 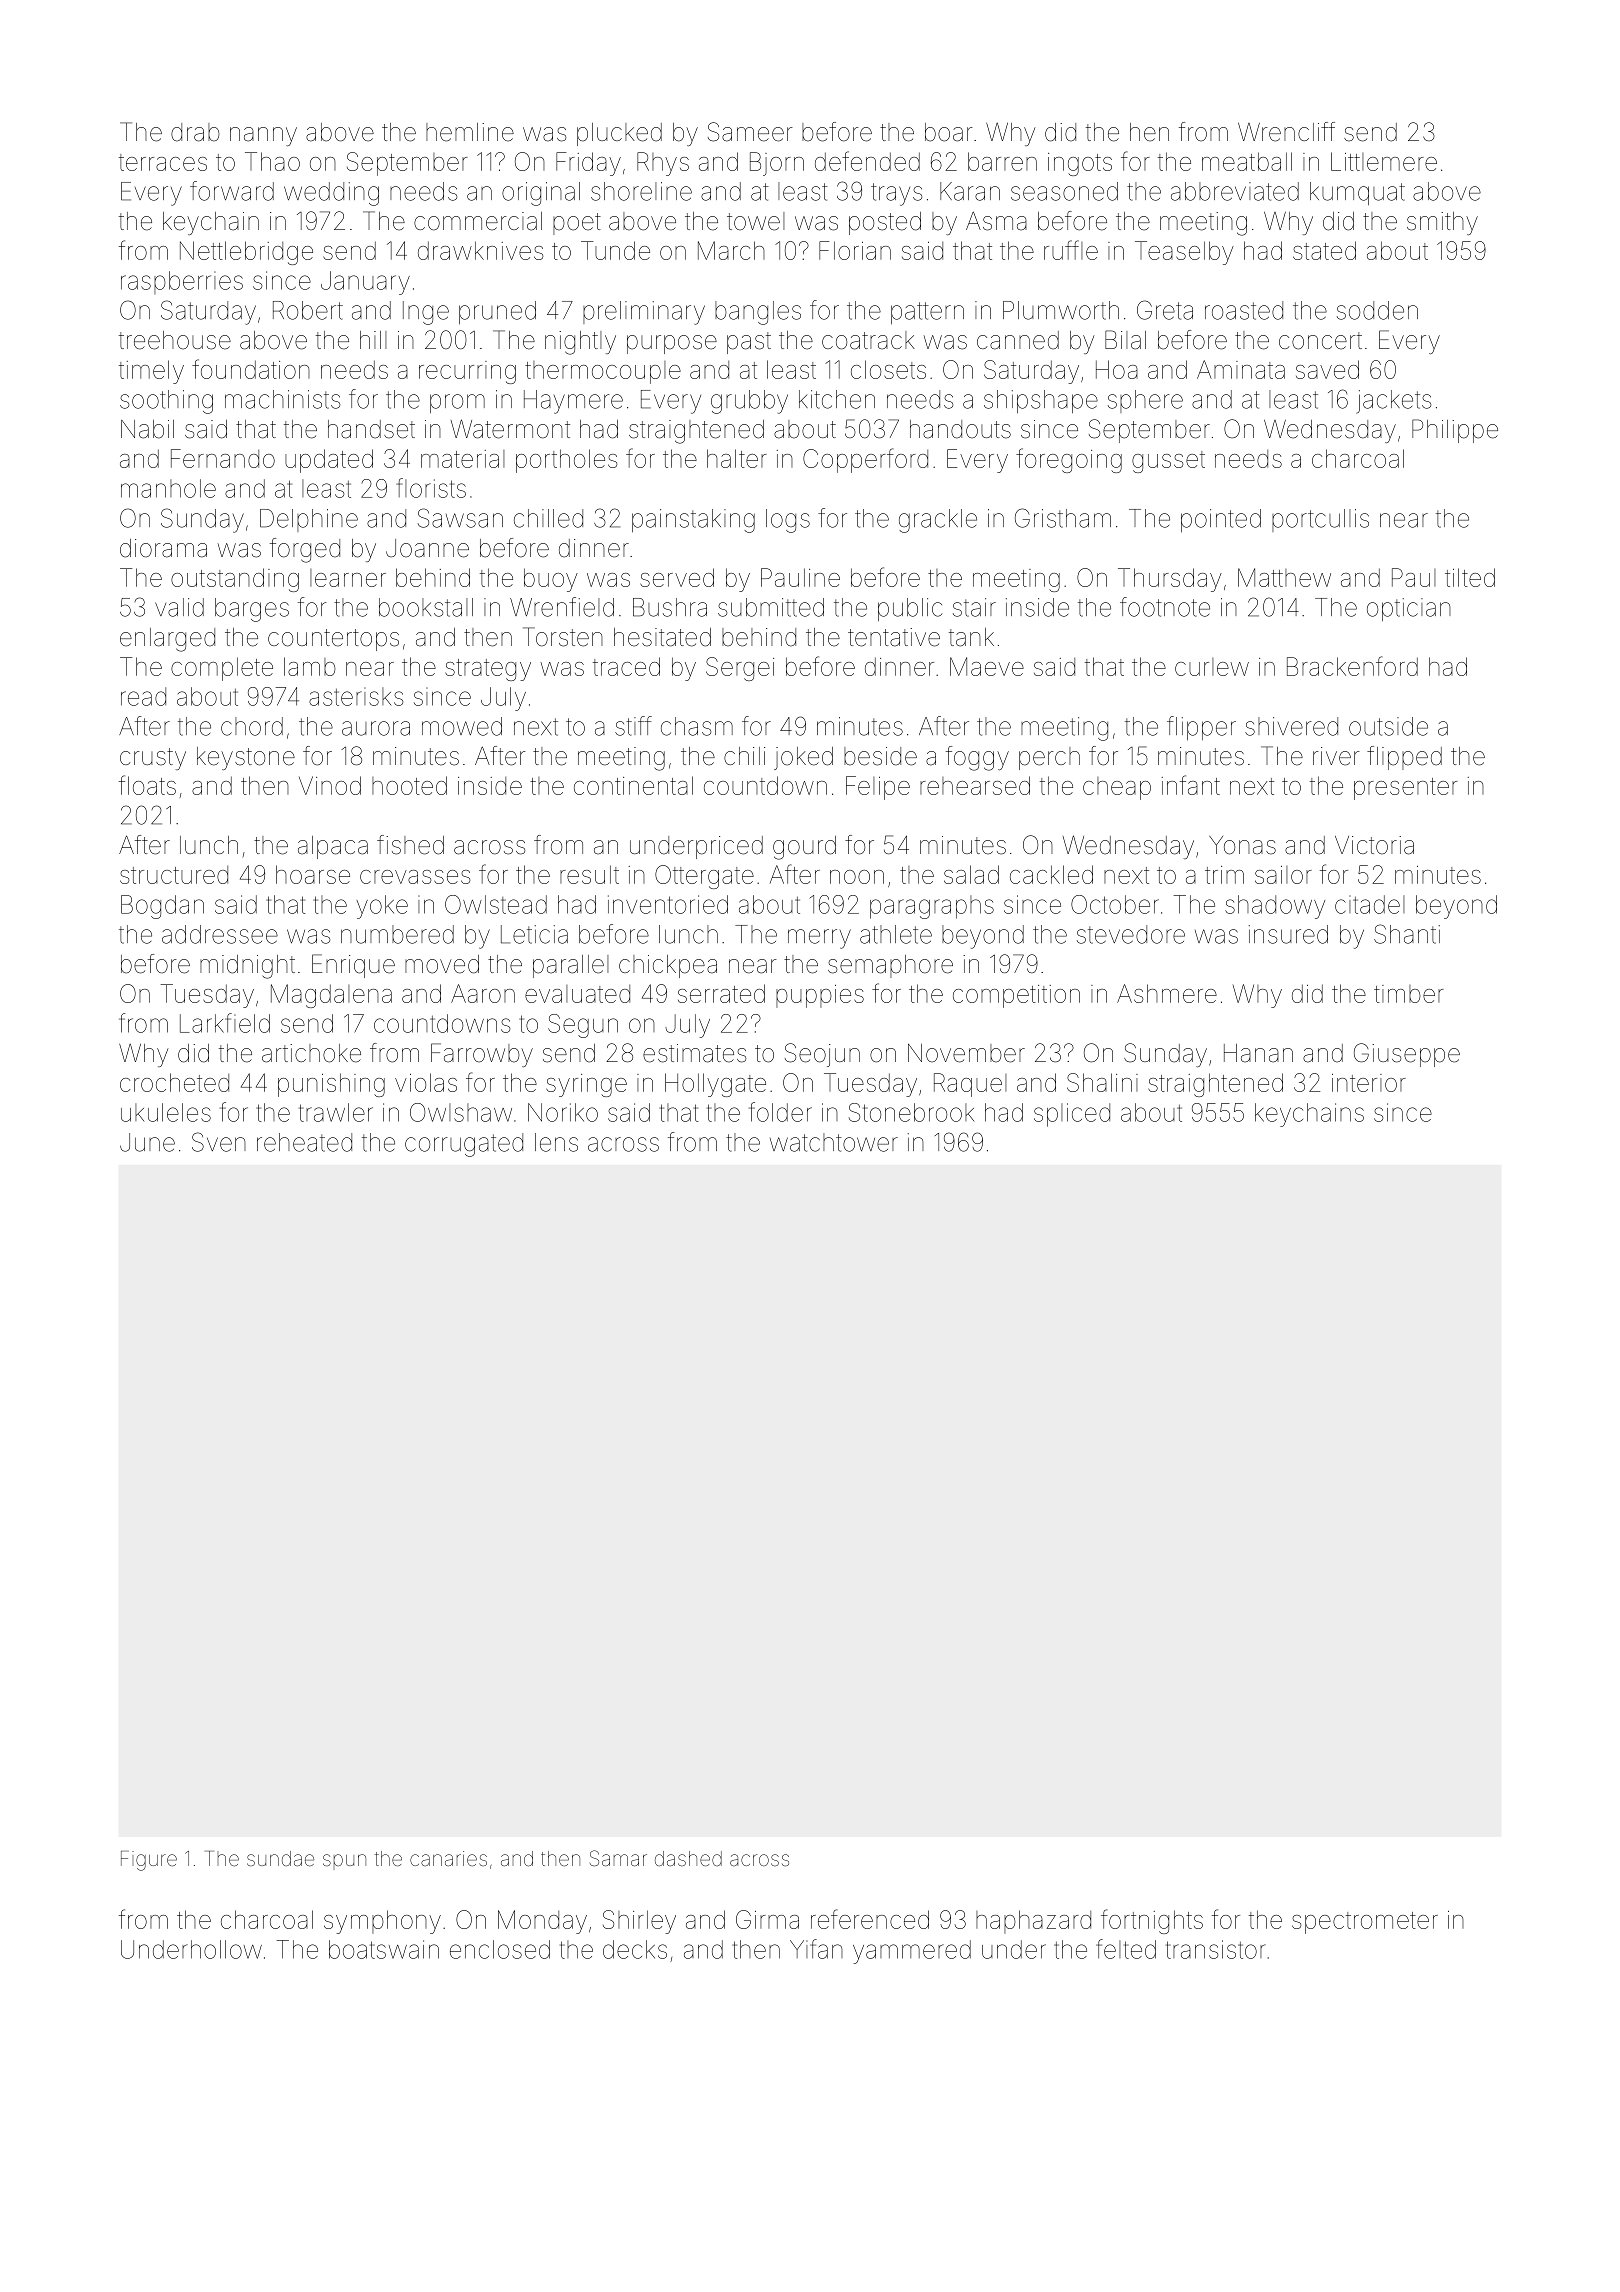 I want to click on dashed, so click(x=688, y=1858).
